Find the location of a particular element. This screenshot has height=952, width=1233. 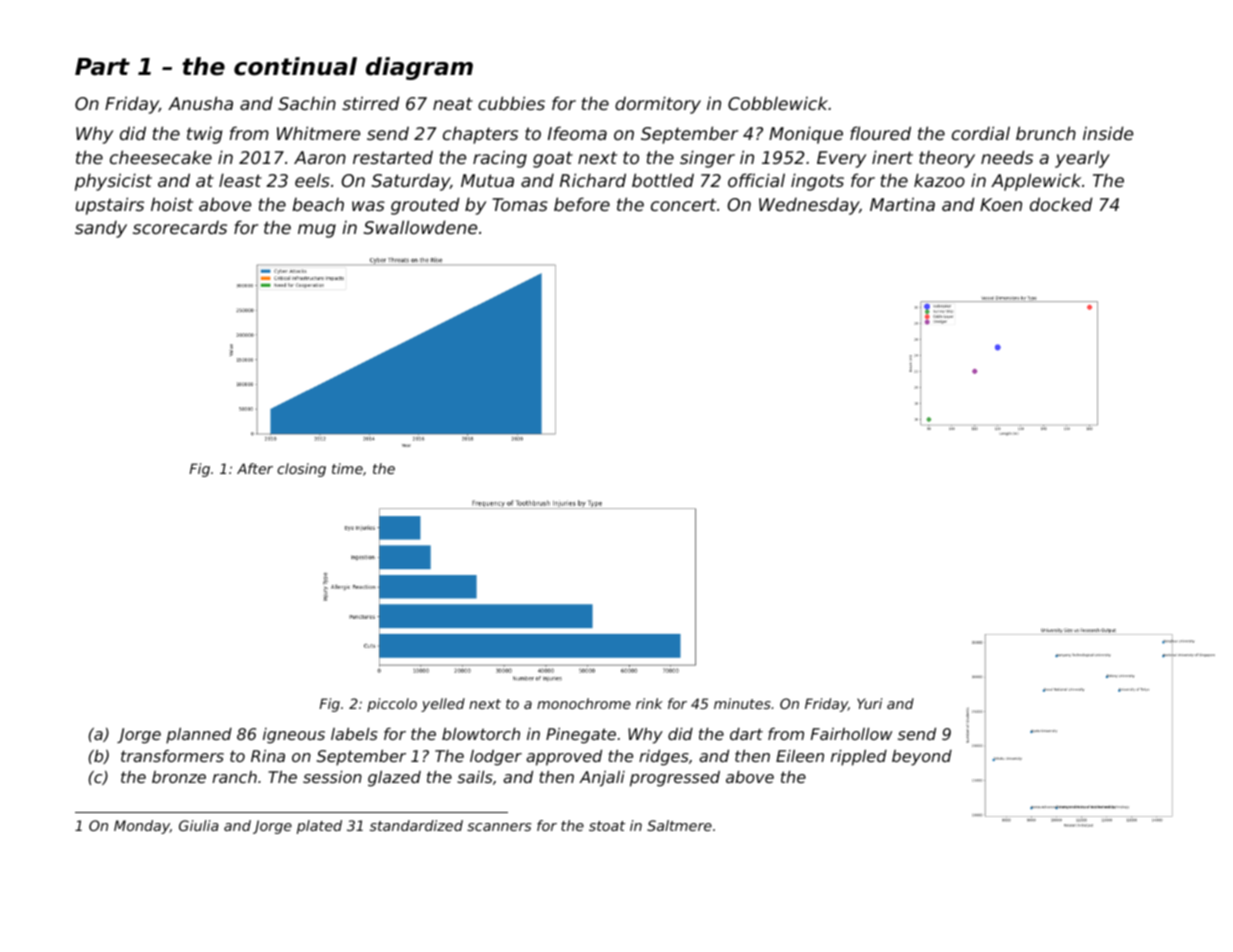

bronze is located at coordinates (179, 777).
